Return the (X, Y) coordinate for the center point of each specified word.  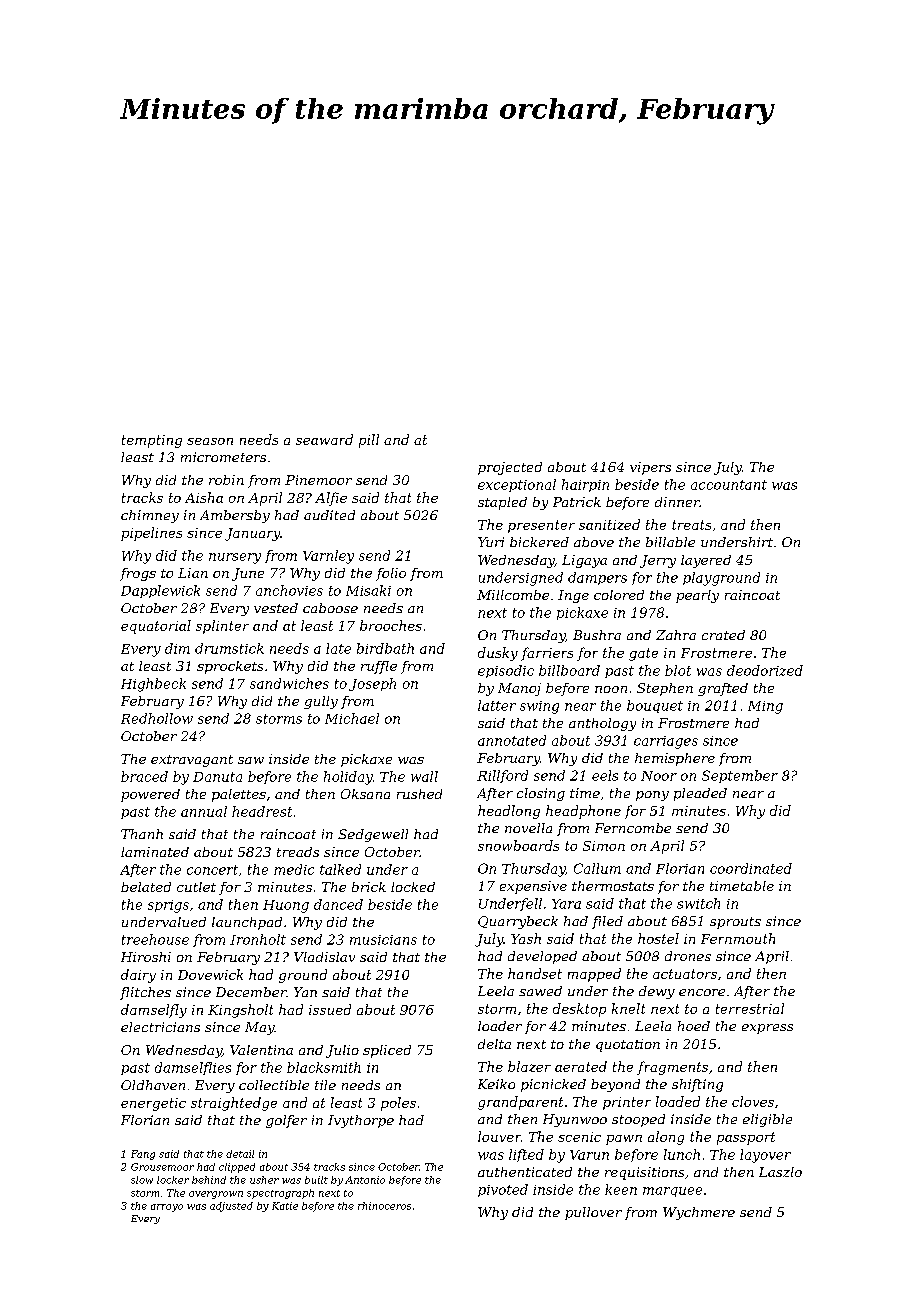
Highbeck (153, 685)
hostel (658, 938)
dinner (677, 502)
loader (500, 1026)
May (260, 1028)
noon (611, 689)
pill (369, 441)
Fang (143, 1155)
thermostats (613, 886)
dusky (498, 654)
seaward (324, 439)
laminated (155, 852)
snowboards (518, 845)
